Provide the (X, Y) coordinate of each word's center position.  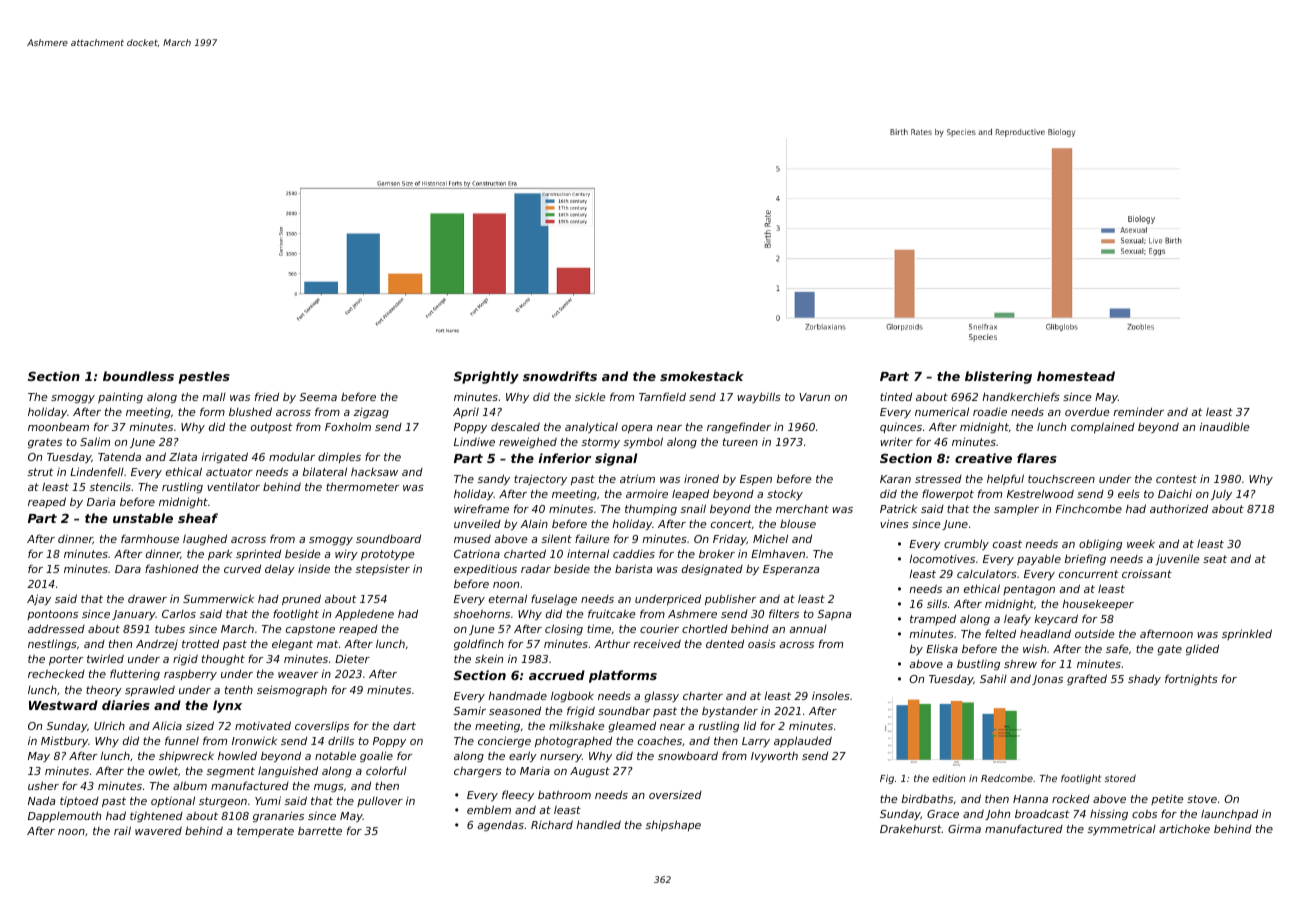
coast (1007, 544)
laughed (205, 540)
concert (731, 524)
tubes (170, 628)
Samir (469, 710)
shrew (1020, 664)
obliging (1100, 544)
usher (43, 785)
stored (1120, 778)
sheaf (198, 518)
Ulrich (109, 725)
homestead (1076, 376)
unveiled (477, 524)
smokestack (702, 376)
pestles (204, 377)
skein (489, 658)
